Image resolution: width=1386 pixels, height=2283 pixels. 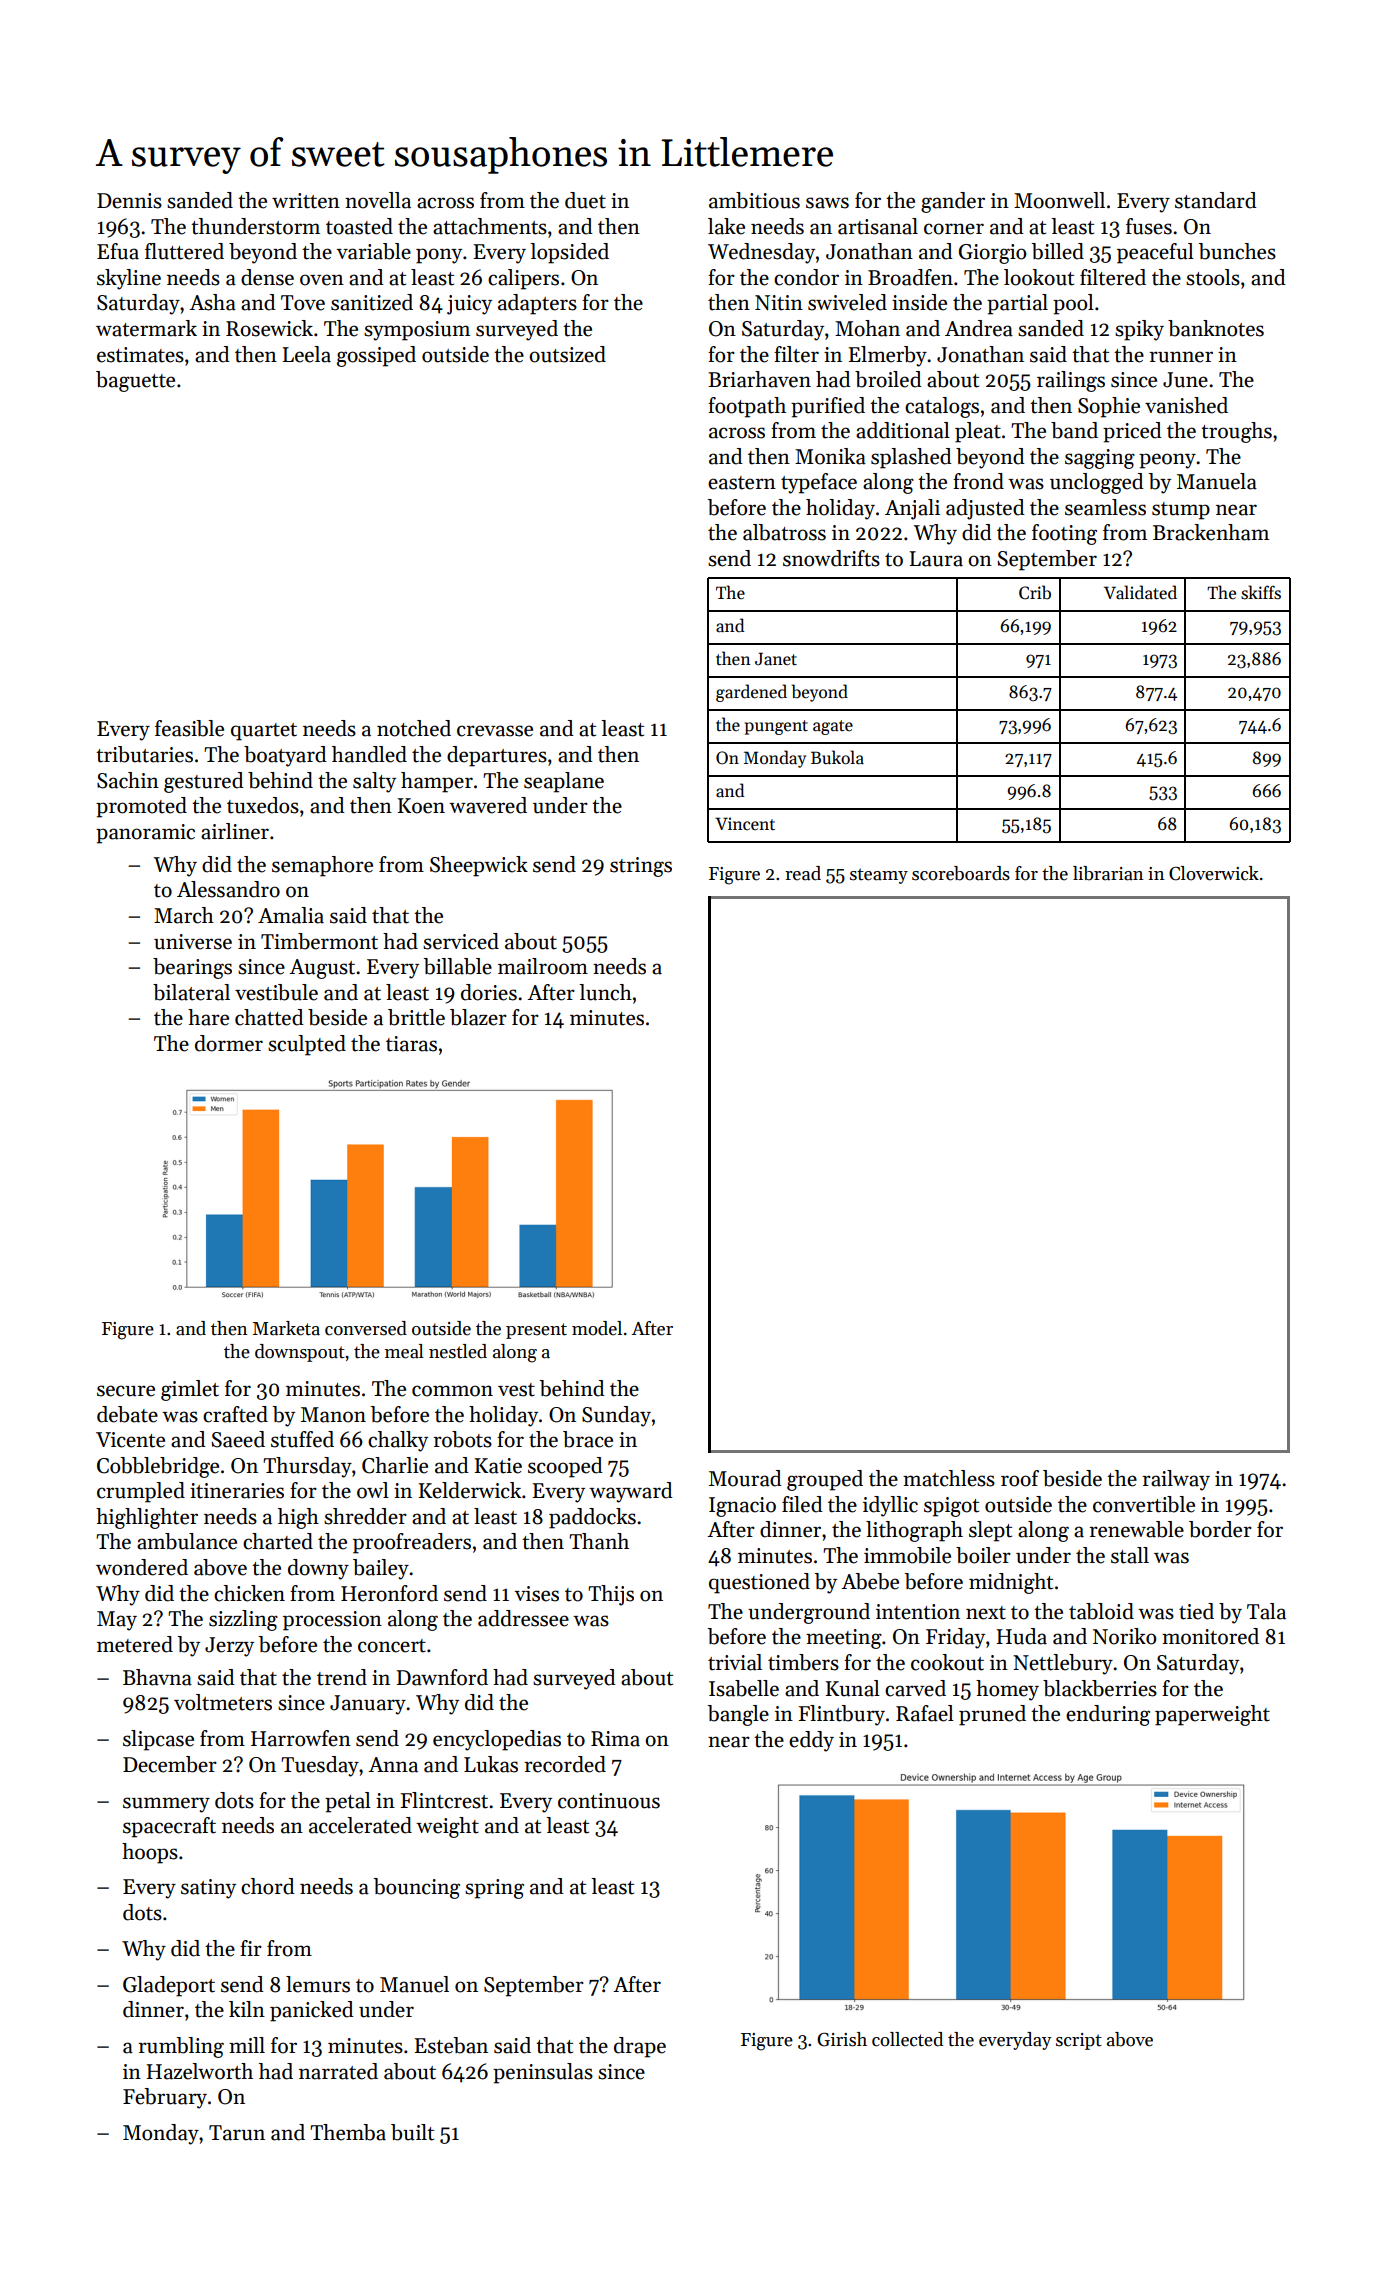 What do you see at coordinates (417, 1888) in the image?
I see `bouncing` at bounding box center [417, 1888].
